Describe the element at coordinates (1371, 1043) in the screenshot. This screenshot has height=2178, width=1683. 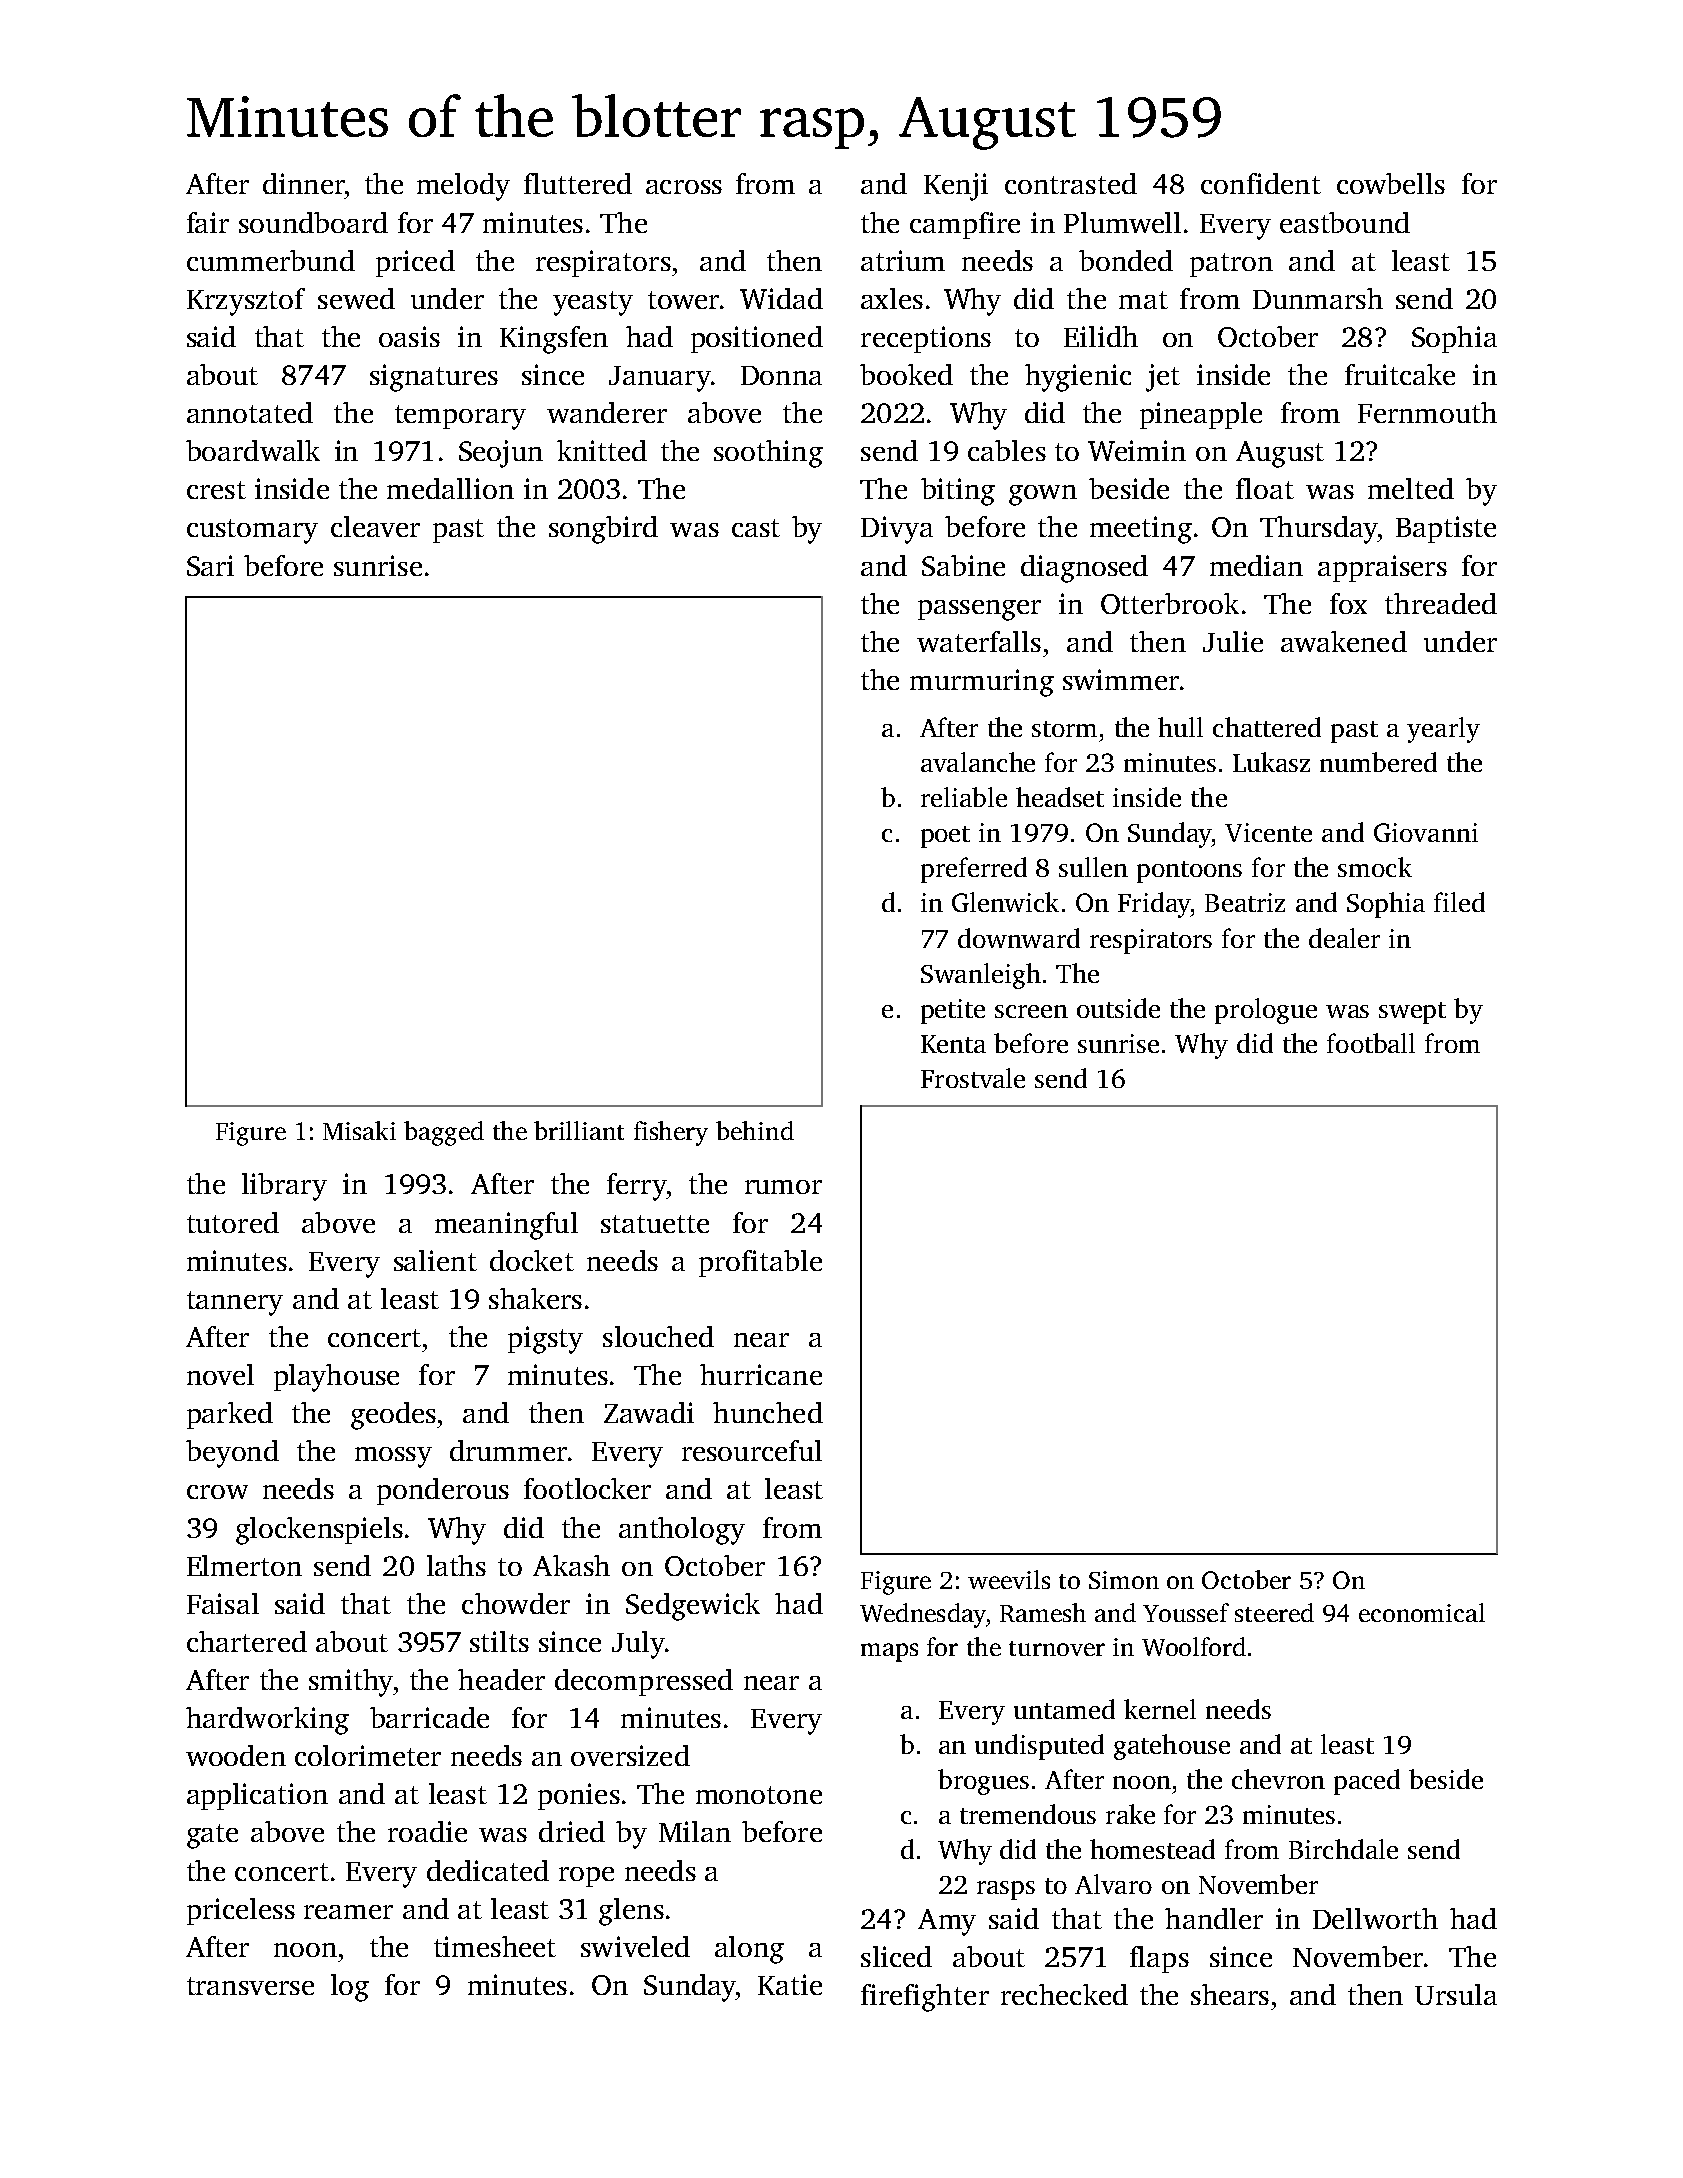
I see `football` at that location.
